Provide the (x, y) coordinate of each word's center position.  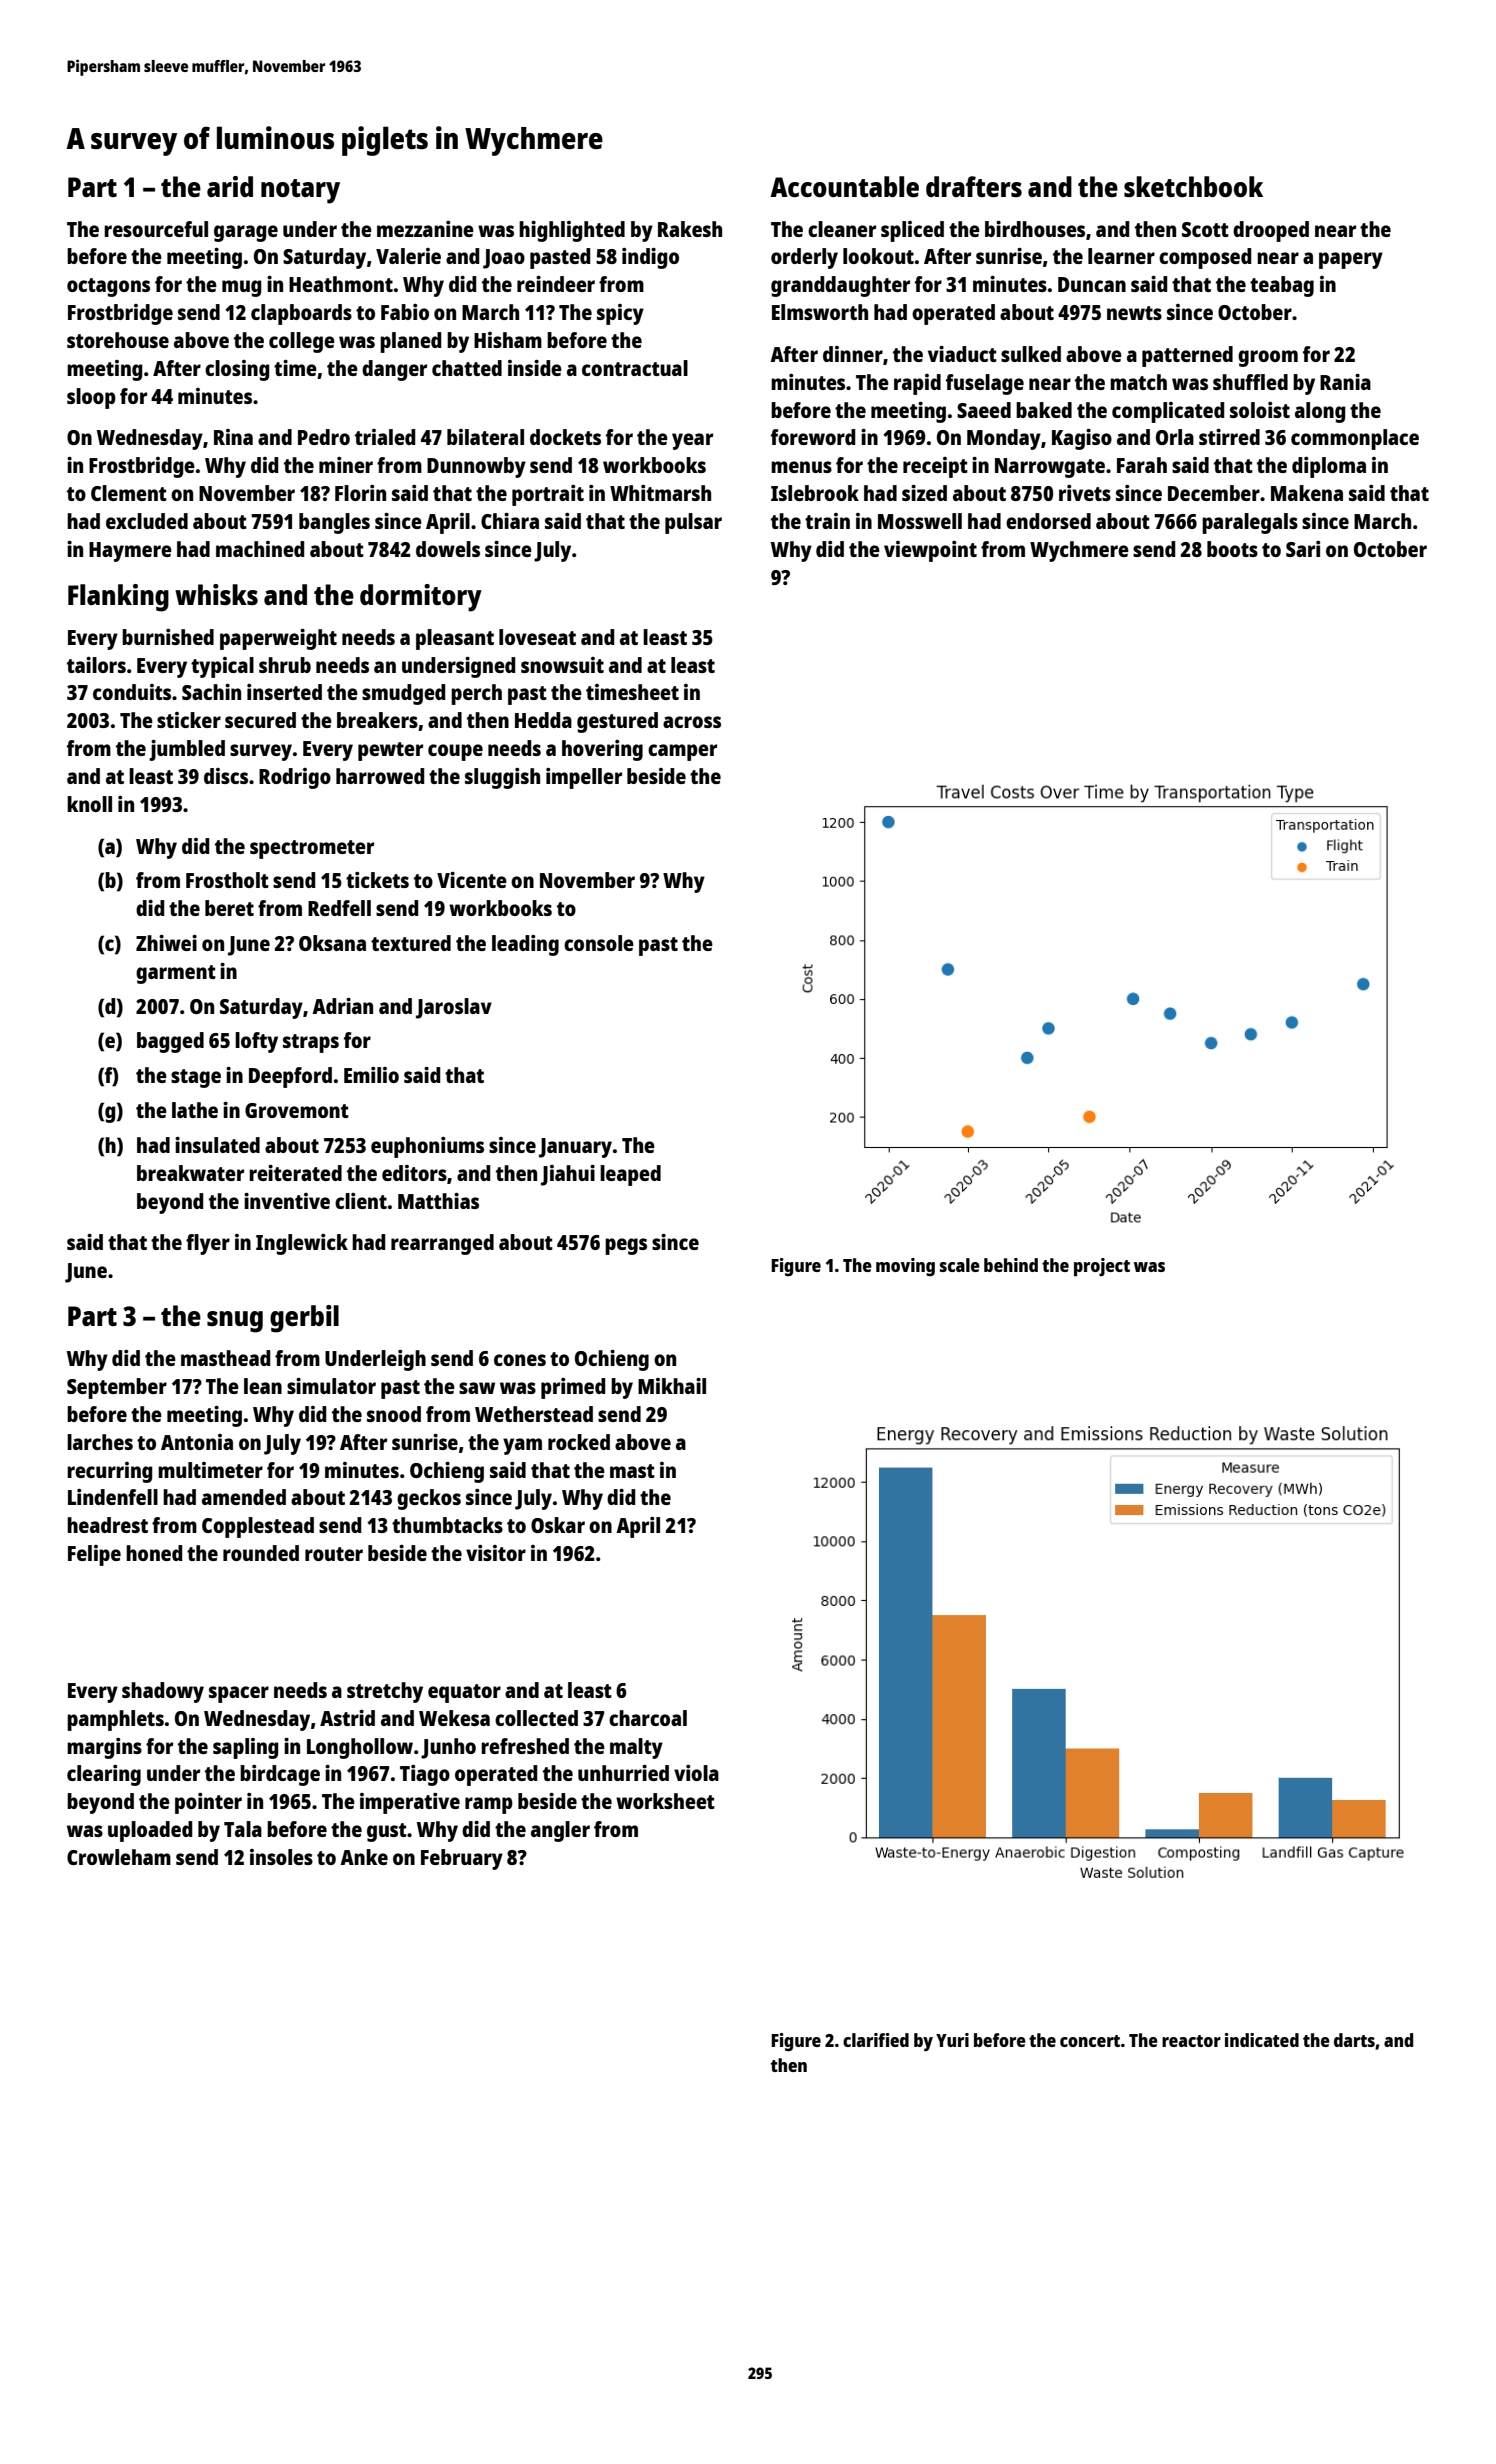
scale (960, 1265)
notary (300, 191)
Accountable (844, 186)
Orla (1175, 437)
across (692, 722)
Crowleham (119, 1857)
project (1102, 1267)
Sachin (211, 692)
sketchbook (1193, 186)
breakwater (190, 1173)
